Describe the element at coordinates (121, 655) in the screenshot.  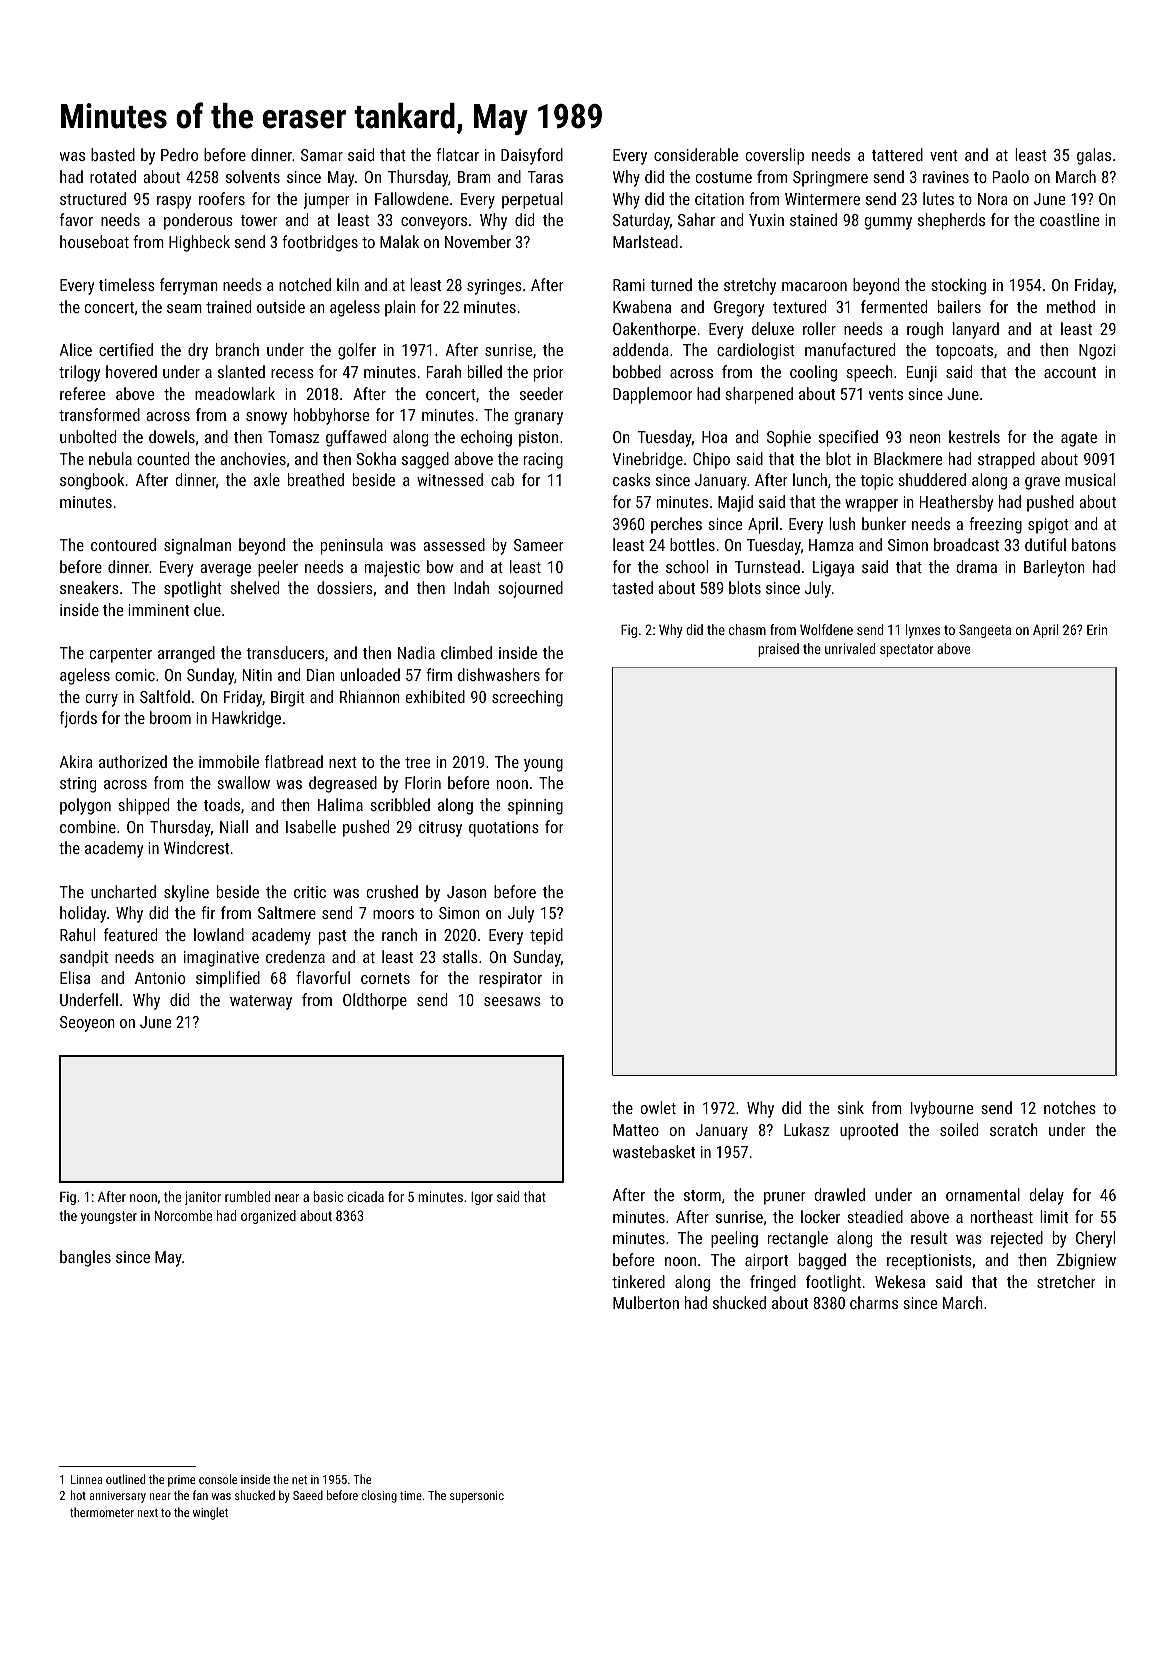
I see `carpenter` at that location.
